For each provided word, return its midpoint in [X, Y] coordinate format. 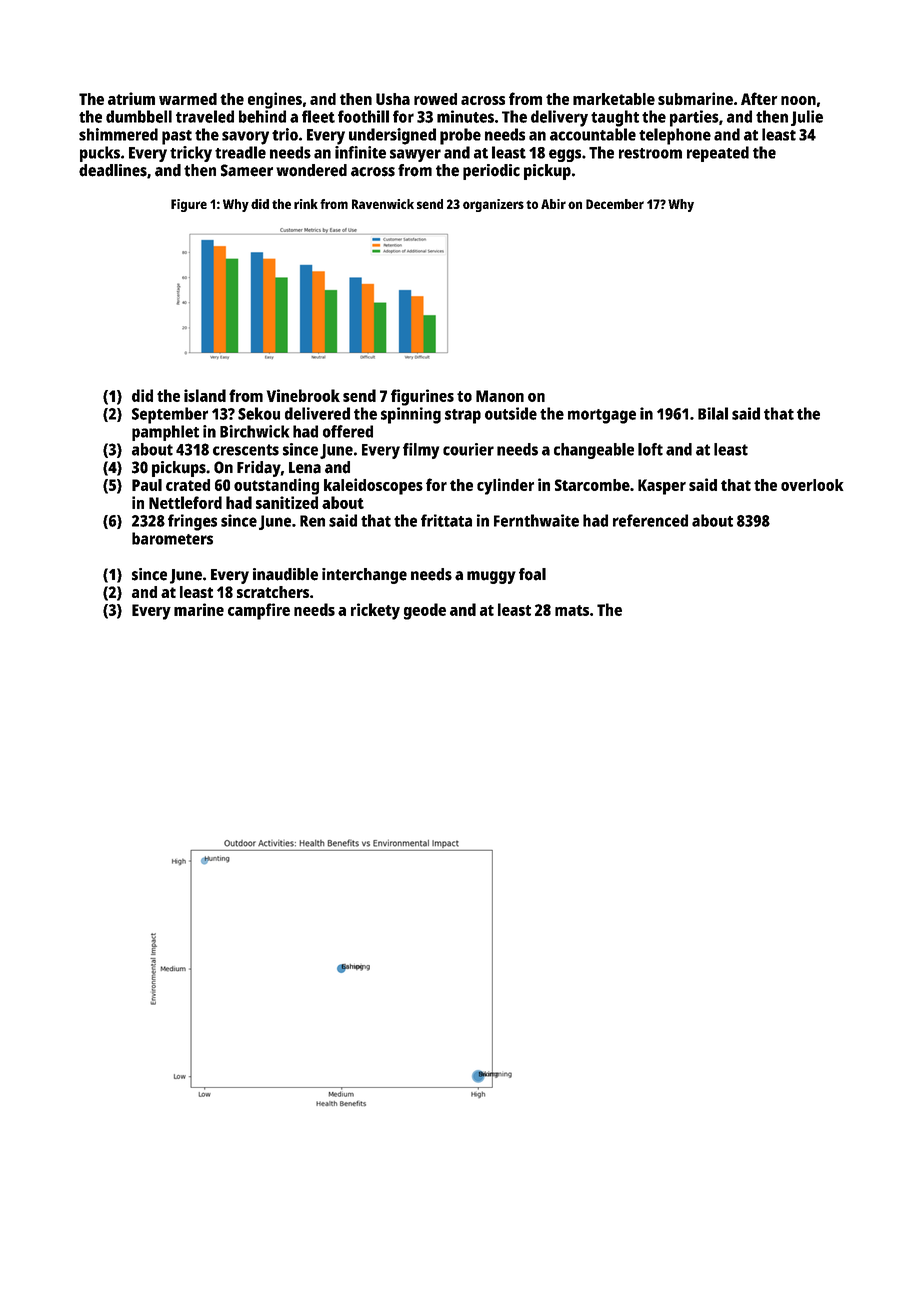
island [205, 395]
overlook [812, 485]
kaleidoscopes [373, 486]
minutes [465, 116]
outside [511, 413]
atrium [131, 98]
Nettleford [185, 502]
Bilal [713, 413]
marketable [614, 99]
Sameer [247, 170]
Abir [553, 204]
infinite [360, 152]
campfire [259, 611]
